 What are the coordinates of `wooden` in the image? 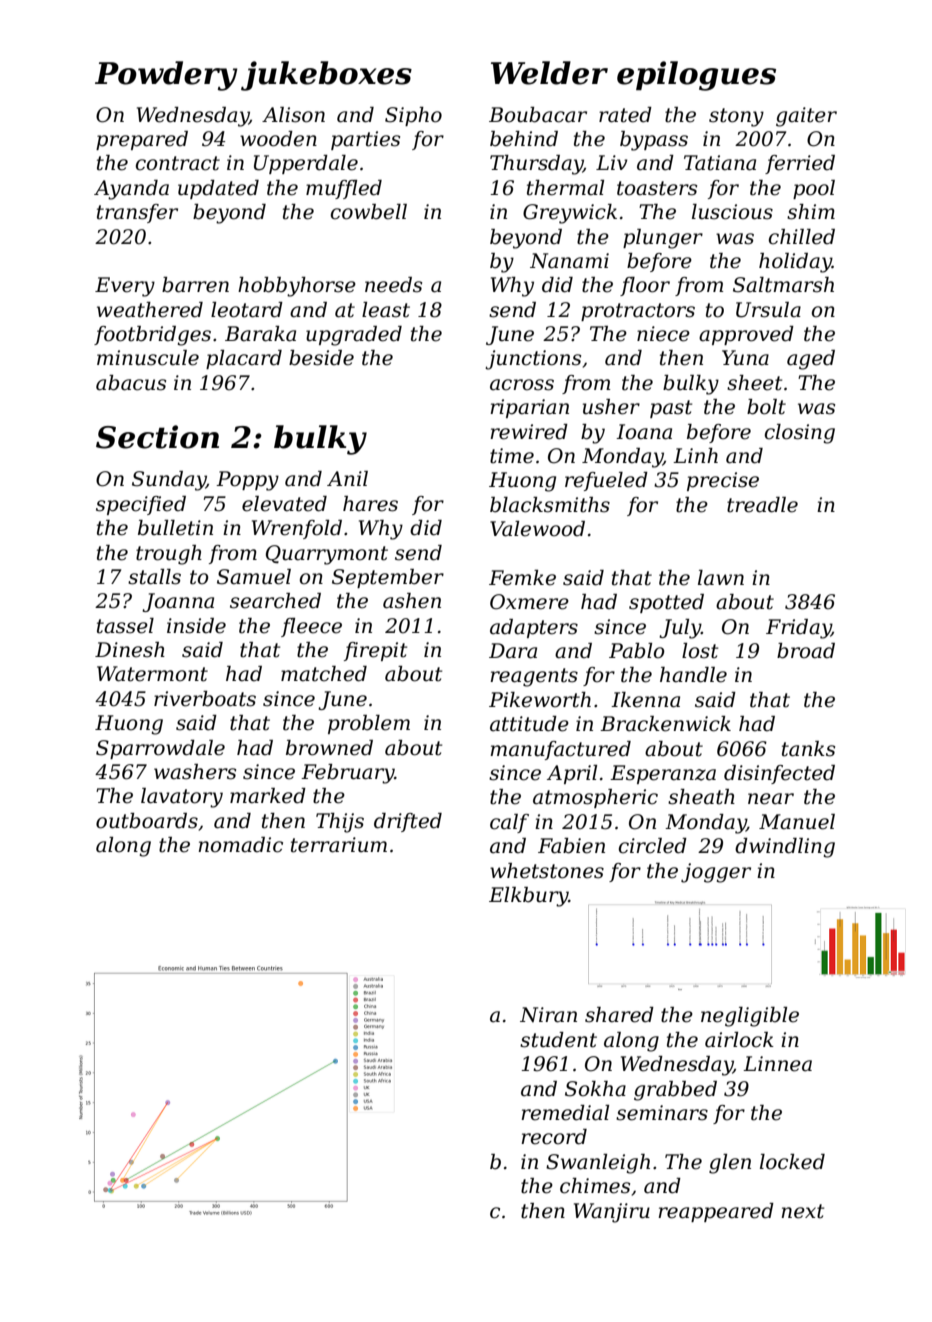 It's located at (278, 139).
